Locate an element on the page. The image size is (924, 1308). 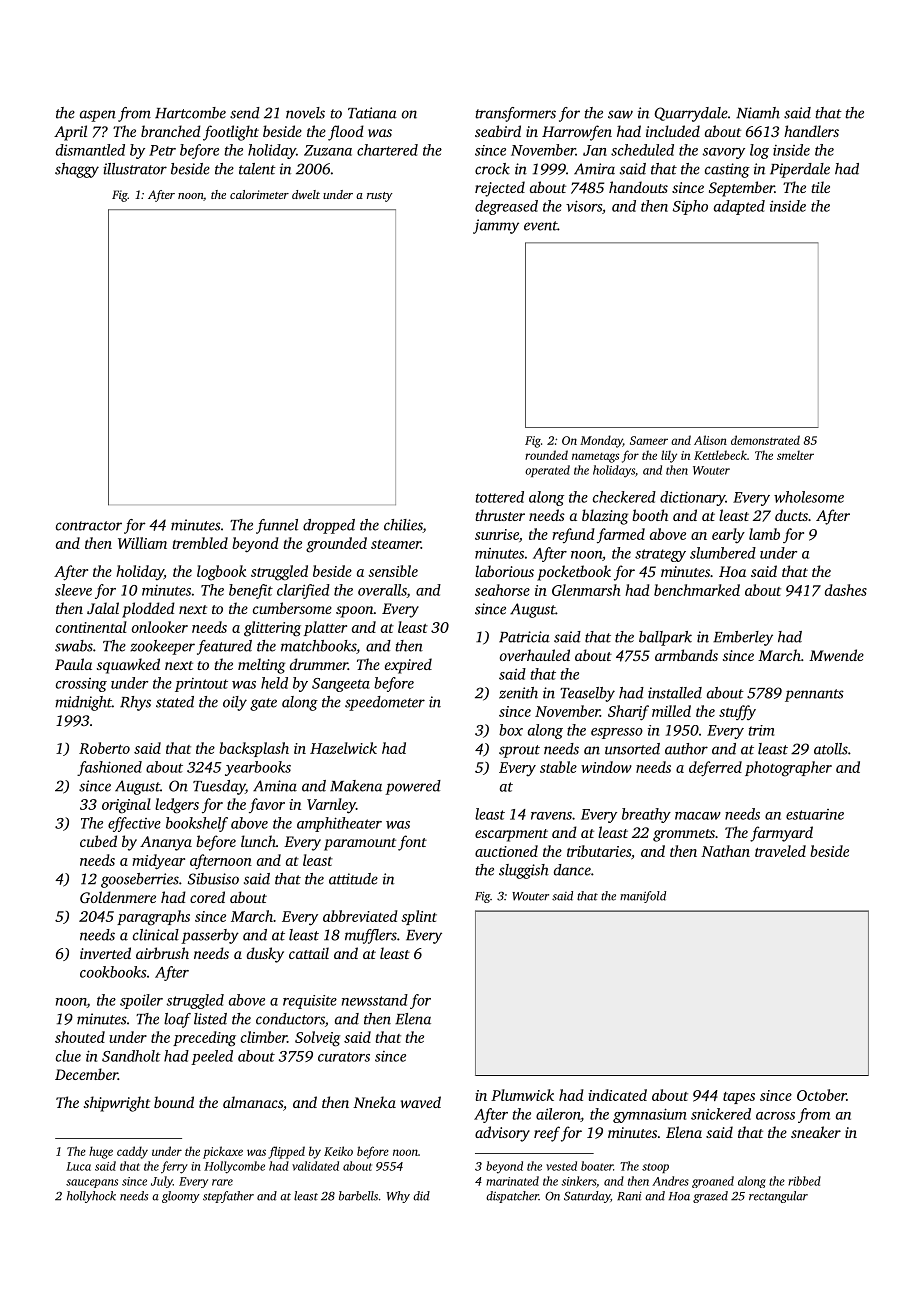
manifold is located at coordinates (643, 897).
